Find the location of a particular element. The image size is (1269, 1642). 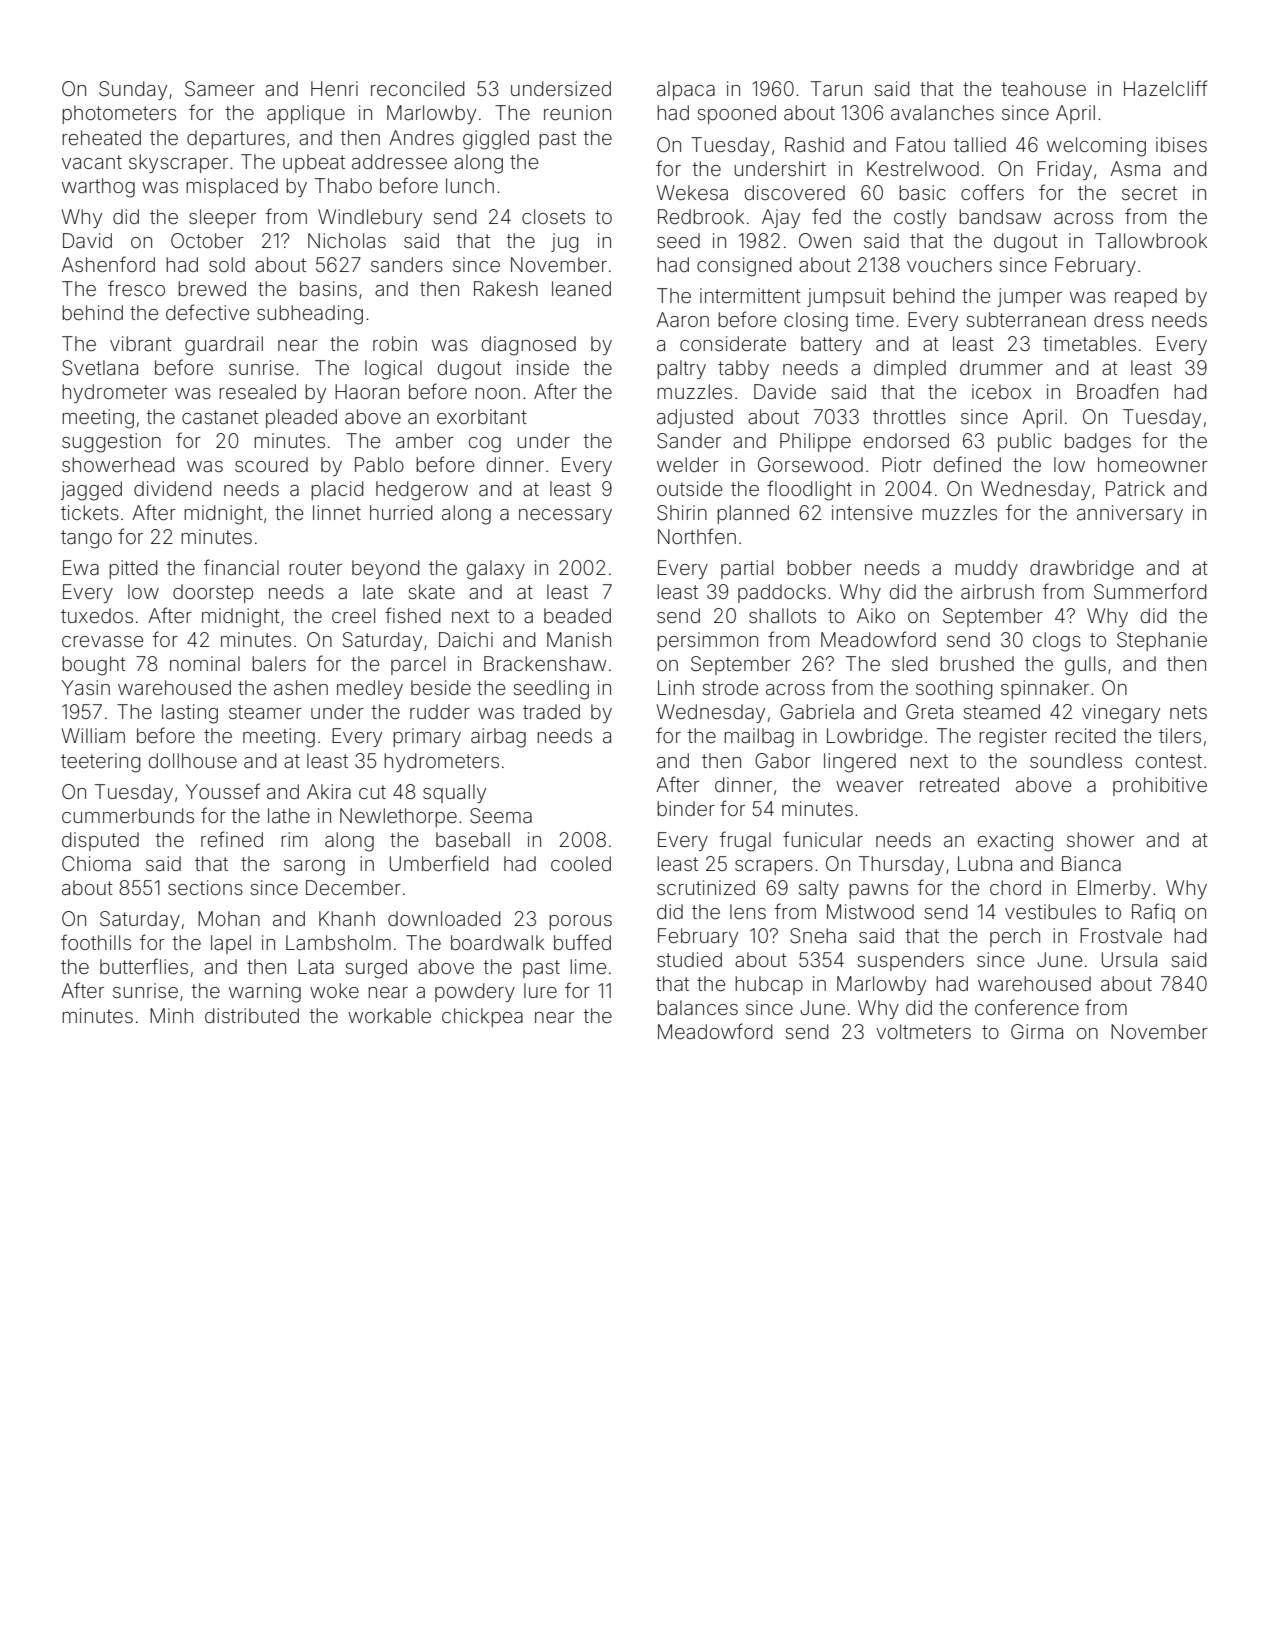

creel is located at coordinates (353, 615).
